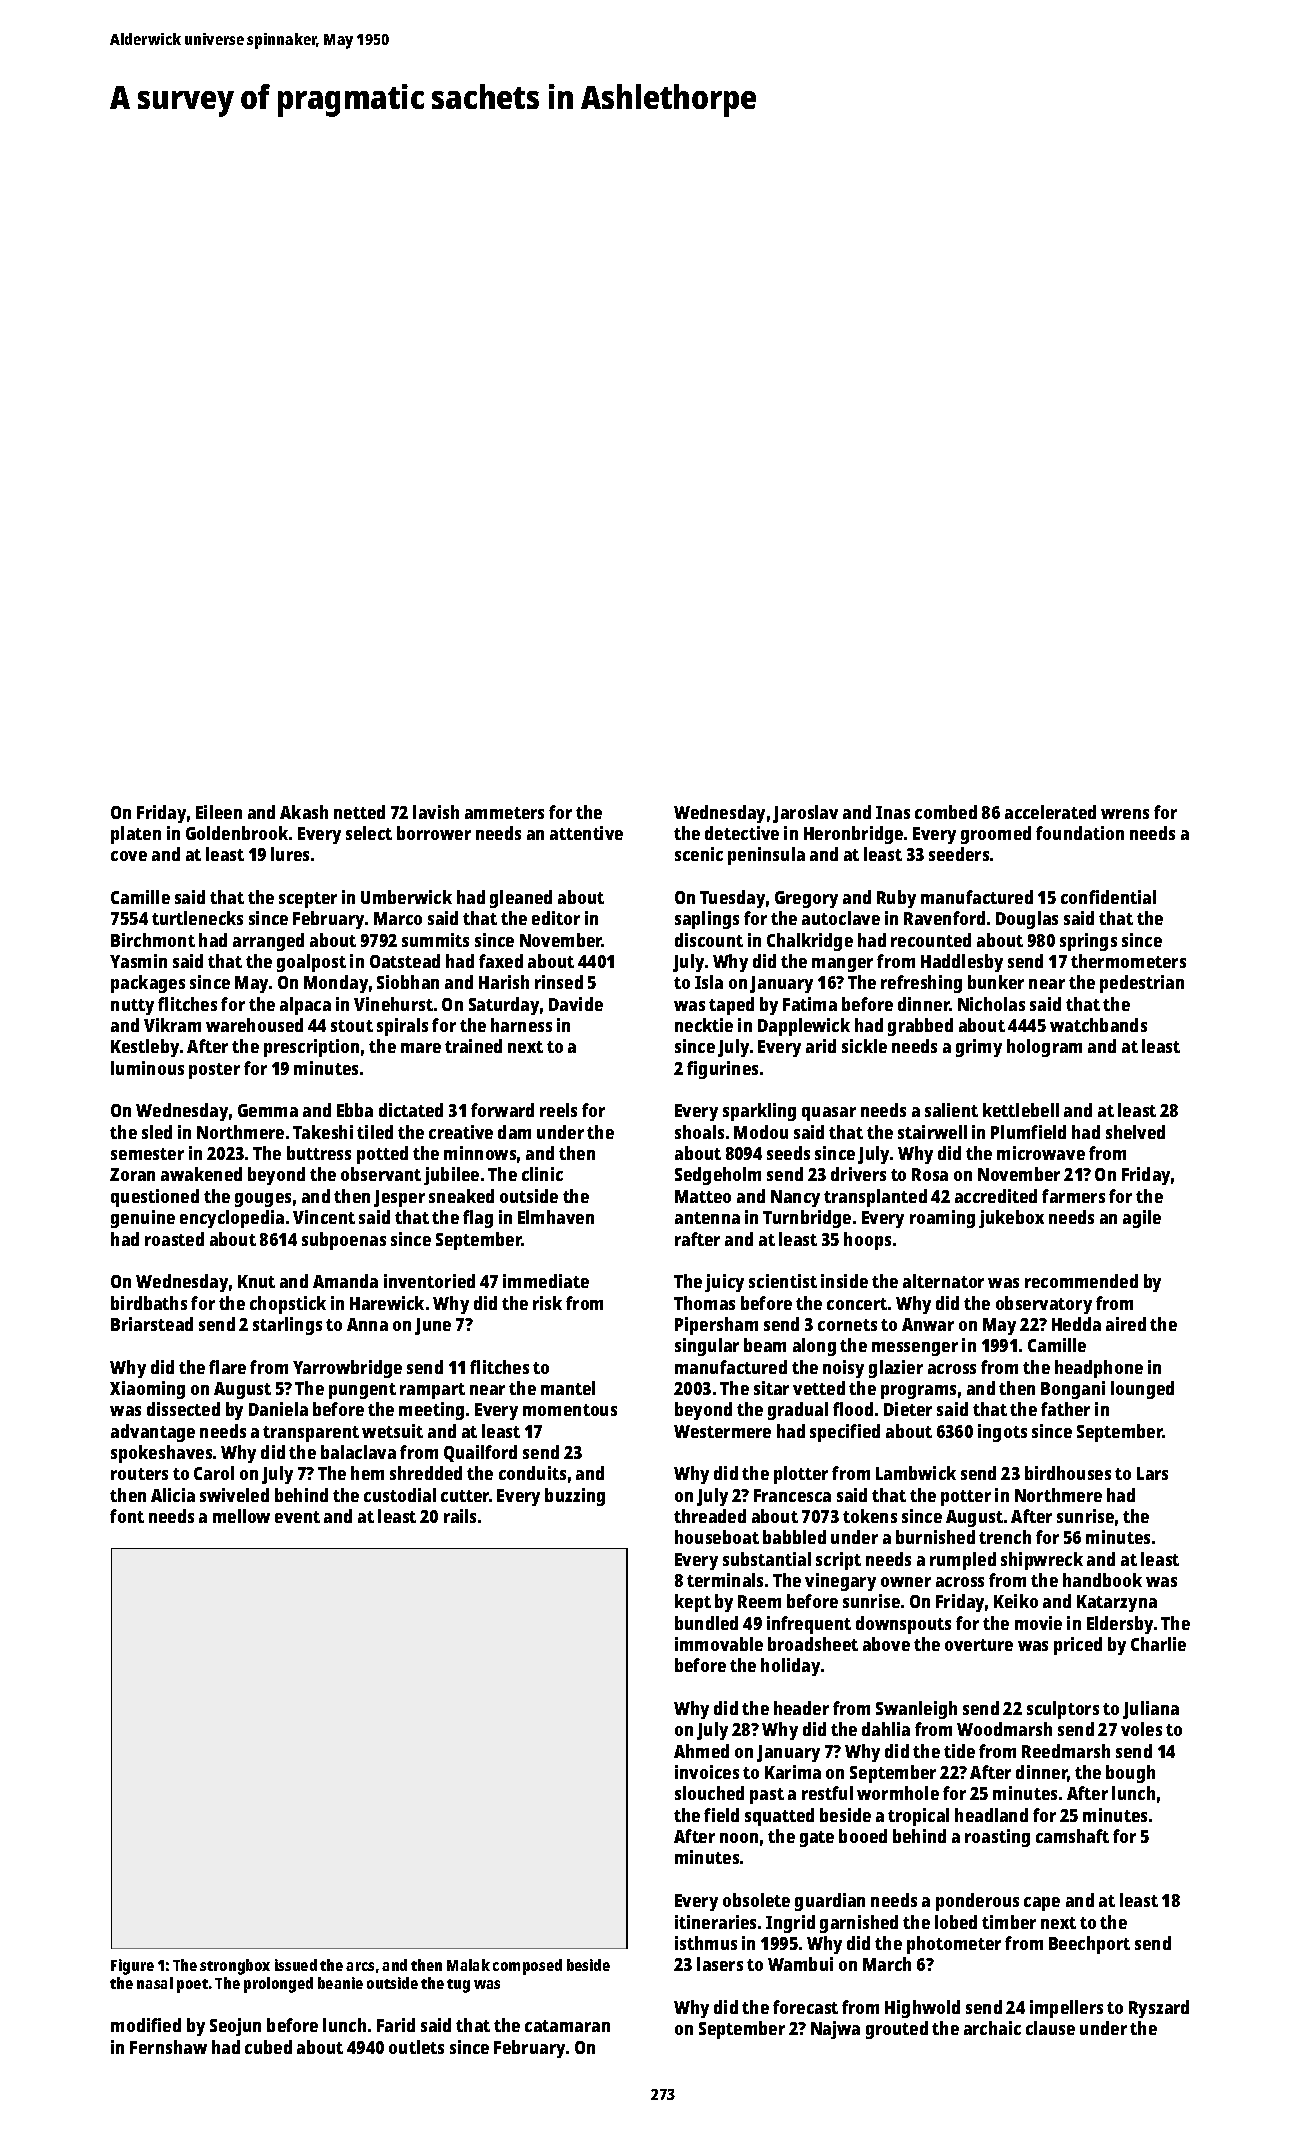 This page has width=1302, height=2145. Describe the element at coordinates (132, 1967) in the page. I see `Figure` at that location.
